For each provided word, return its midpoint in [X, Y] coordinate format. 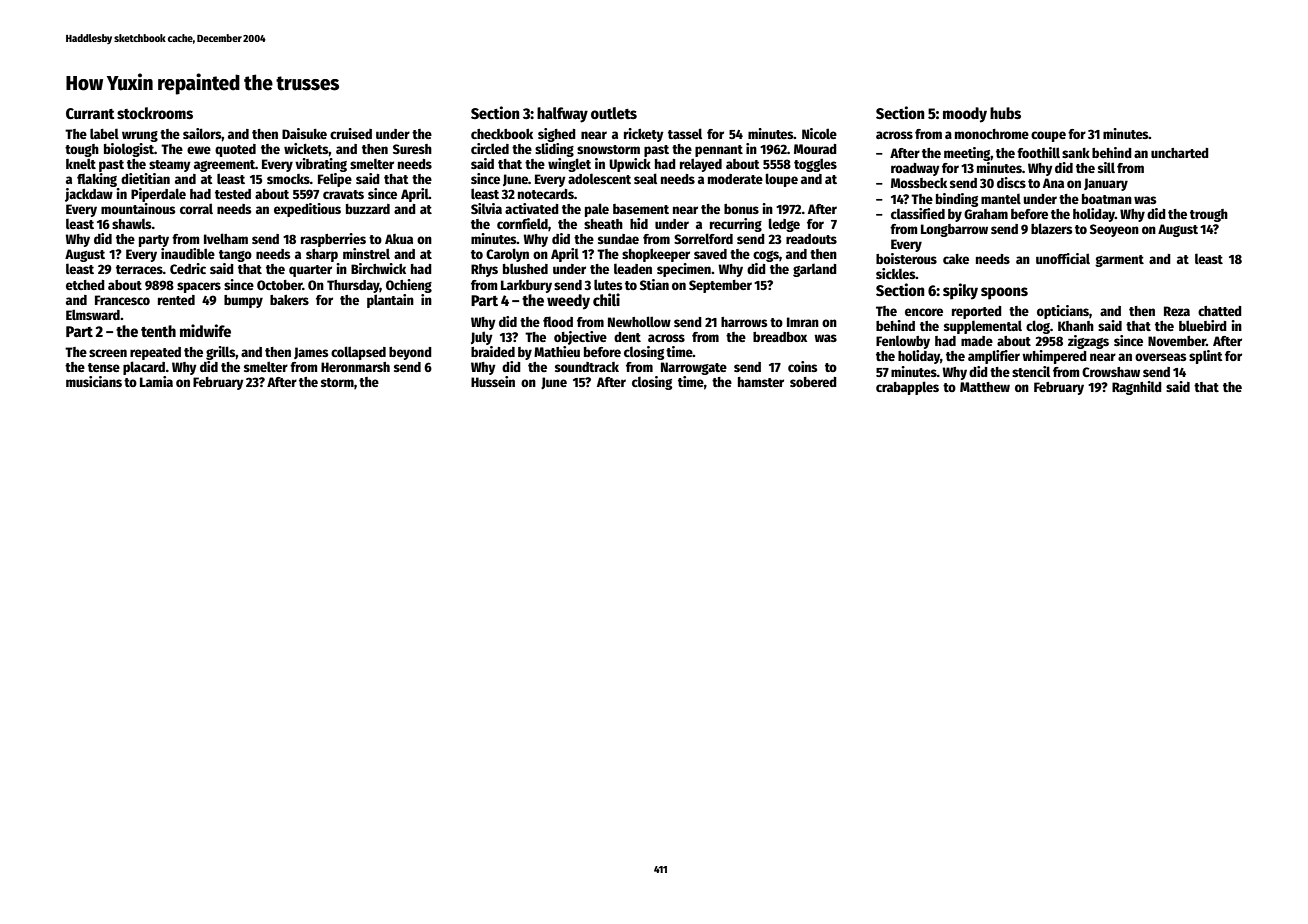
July [482, 338]
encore [924, 312]
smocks [288, 179]
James [311, 353]
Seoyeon [1114, 230]
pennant [719, 151]
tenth [158, 331]
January [1106, 184]
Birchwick [378, 268]
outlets [614, 113]
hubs [1005, 113]
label [104, 133]
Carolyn [507, 255]
